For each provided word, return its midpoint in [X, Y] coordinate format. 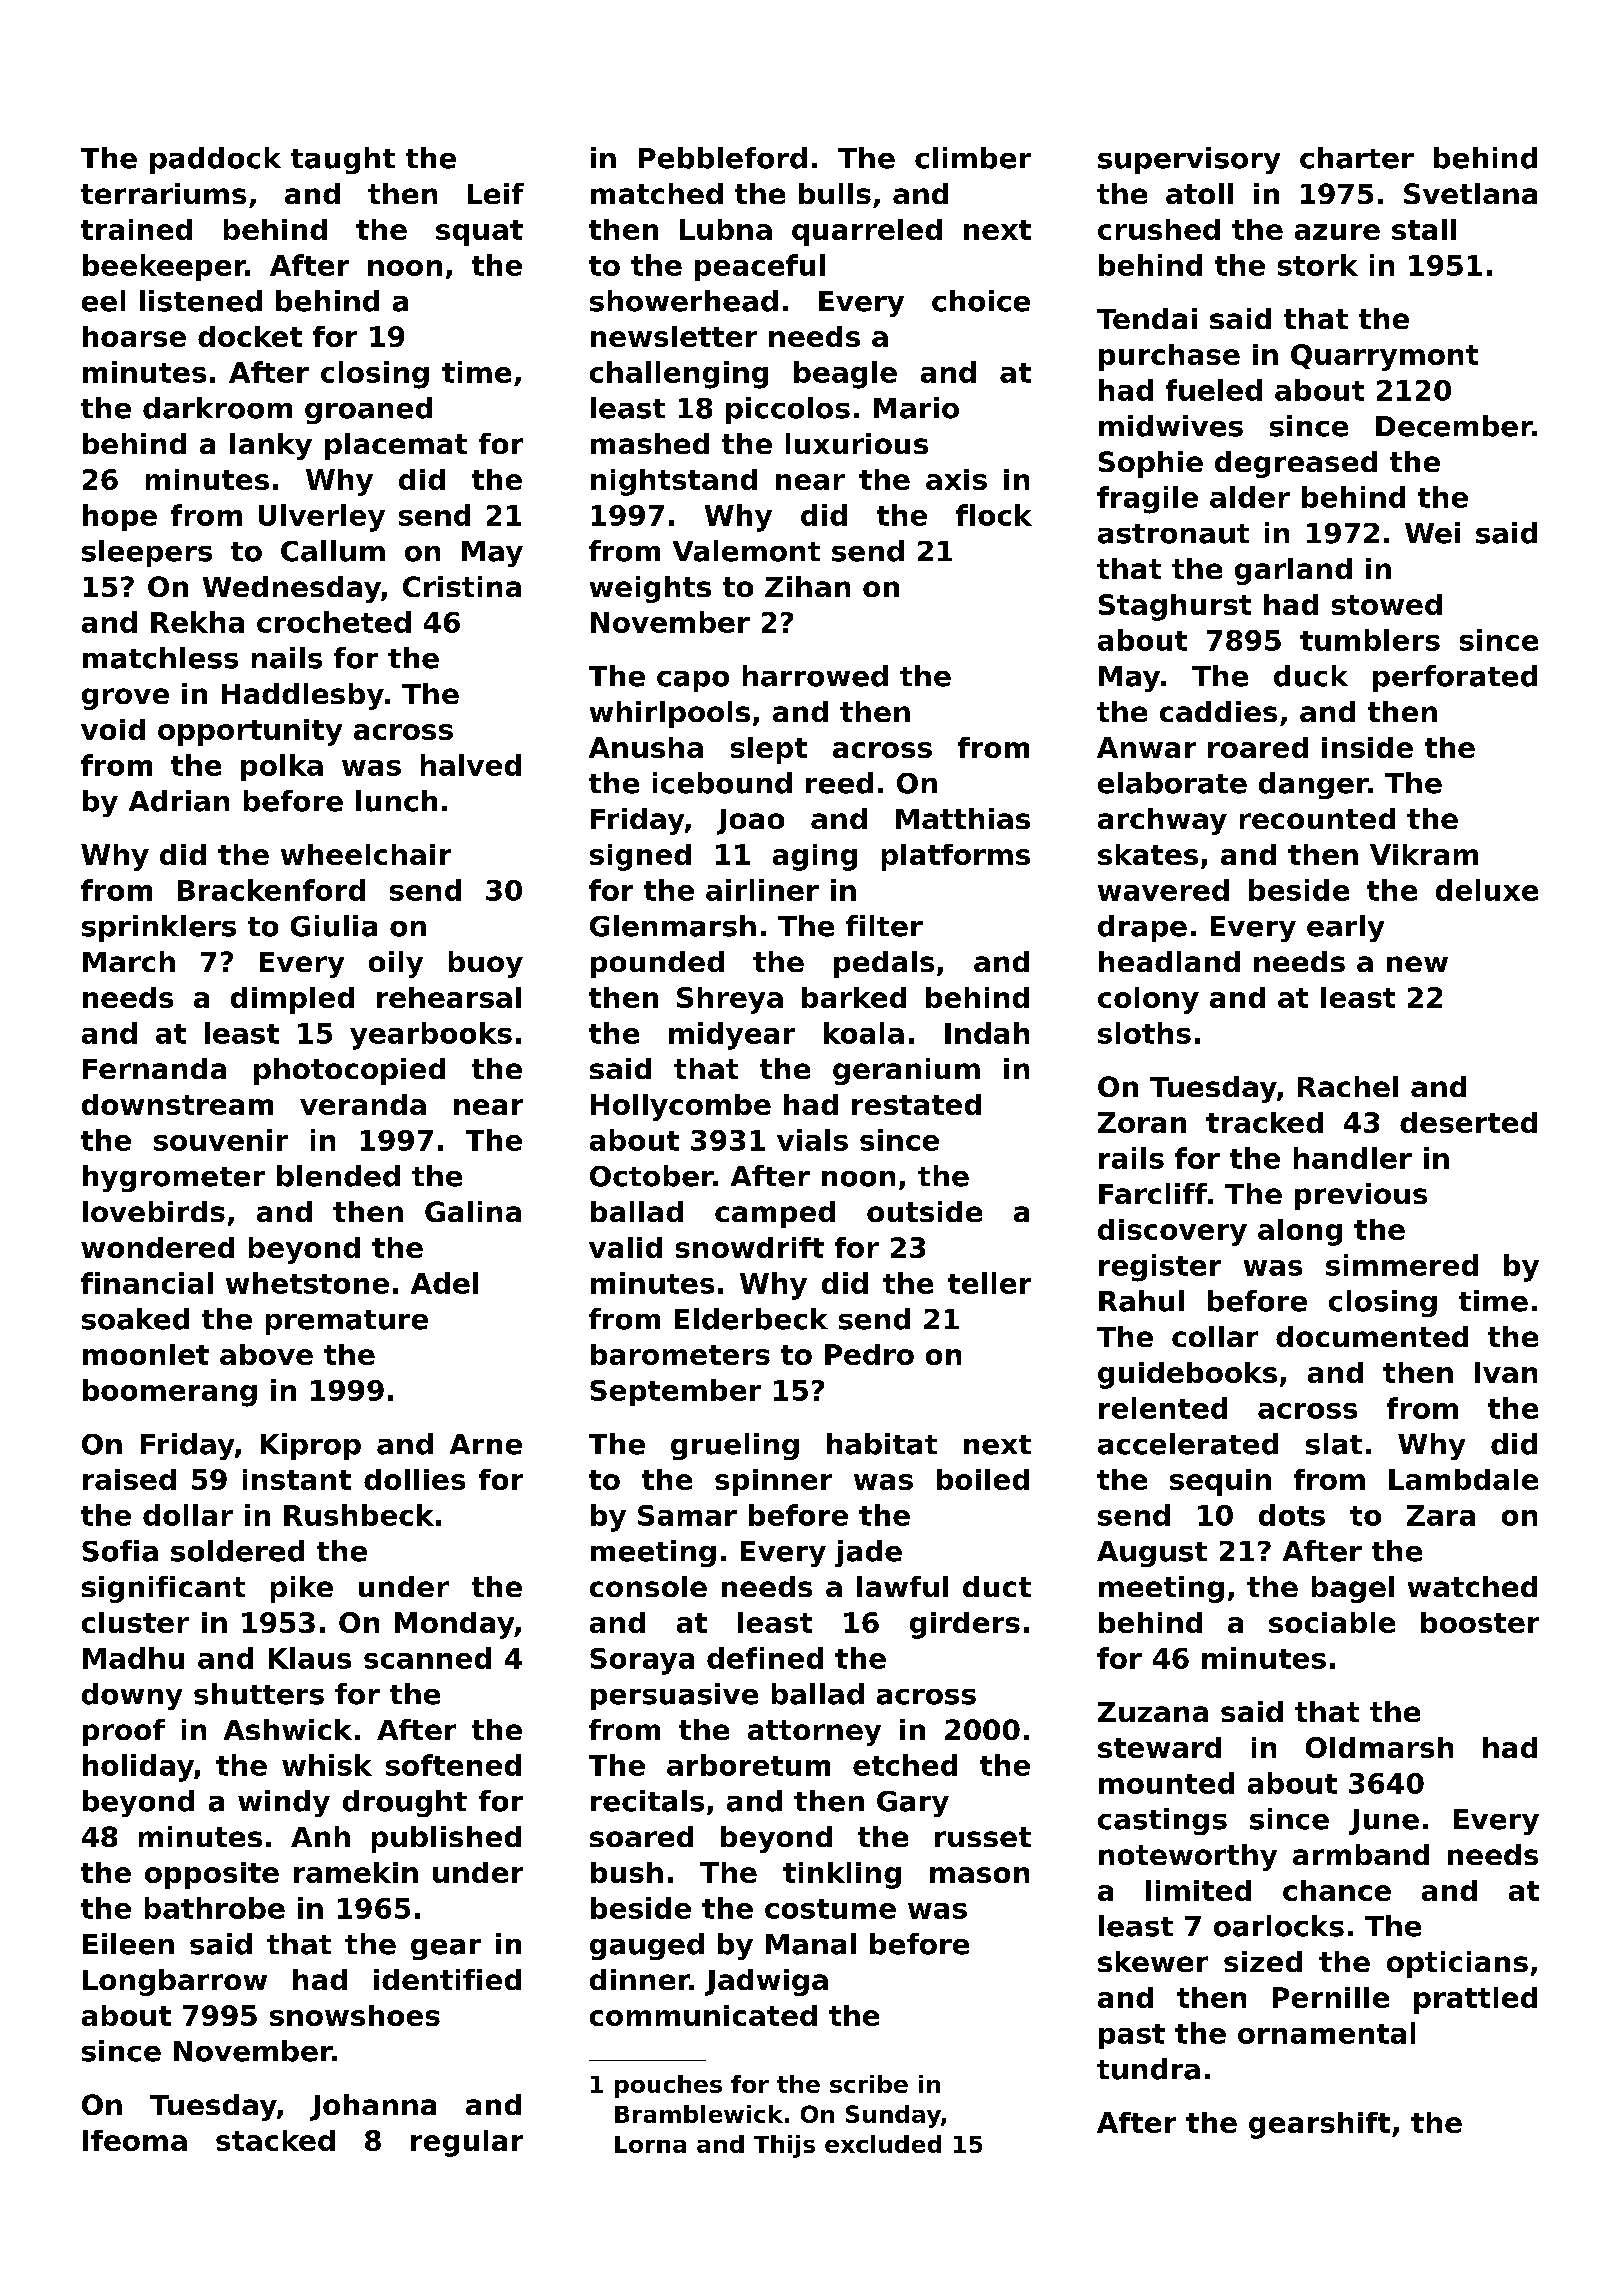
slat [1334, 1444]
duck [1311, 676]
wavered [1163, 890]
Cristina [462, 586]
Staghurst [1175, 607]
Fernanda [154, 1068]
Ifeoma [135, 2140]
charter [1357, 158]
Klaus [310, 1658]
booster [1480, 1622]
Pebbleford [723, 158]
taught [343, 160]
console [648, 1586]
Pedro [869, 1354]
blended [338, 1176]
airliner [762, 890]
